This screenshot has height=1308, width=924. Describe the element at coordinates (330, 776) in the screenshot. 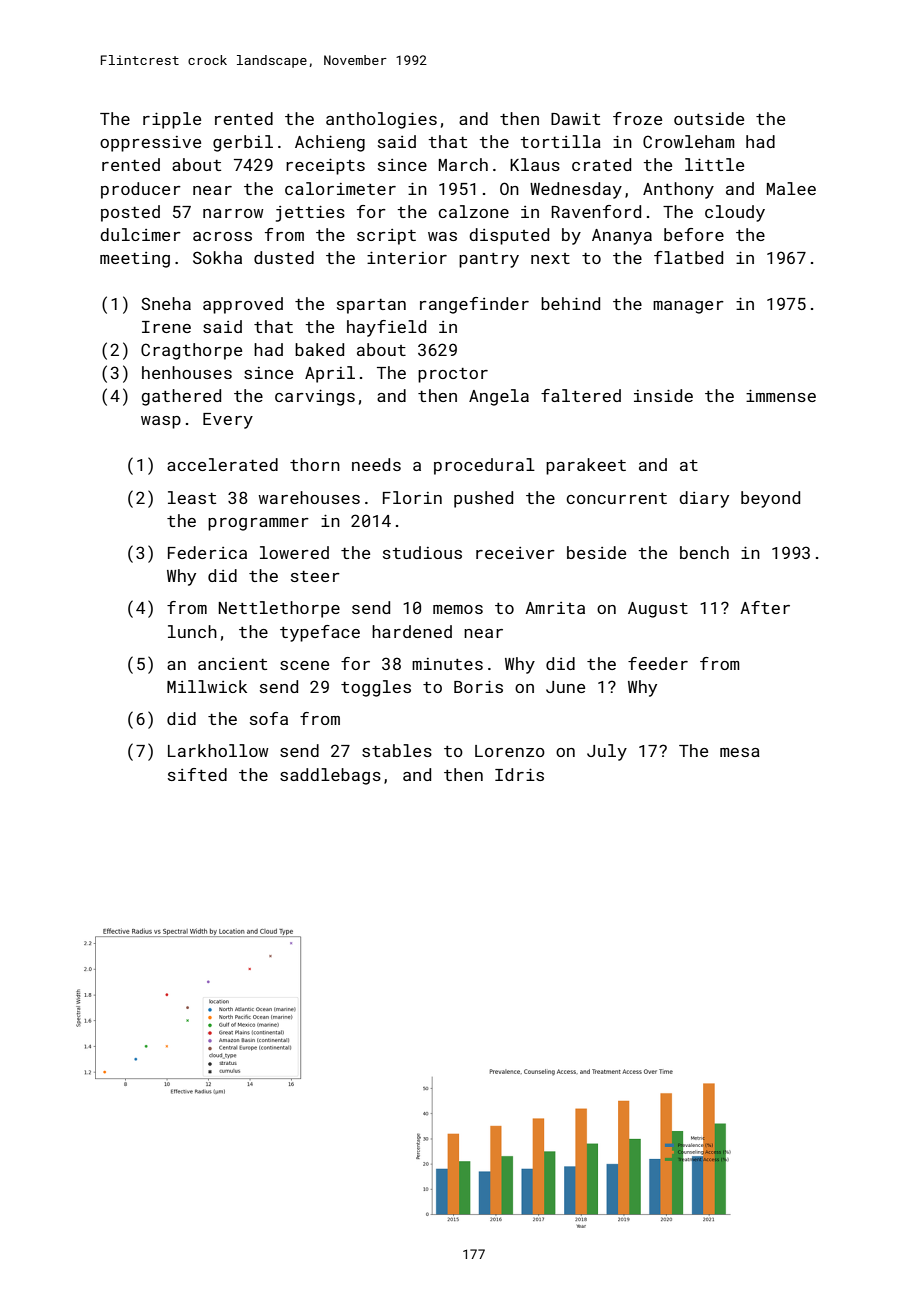

I see `saddlebags` at that location.
